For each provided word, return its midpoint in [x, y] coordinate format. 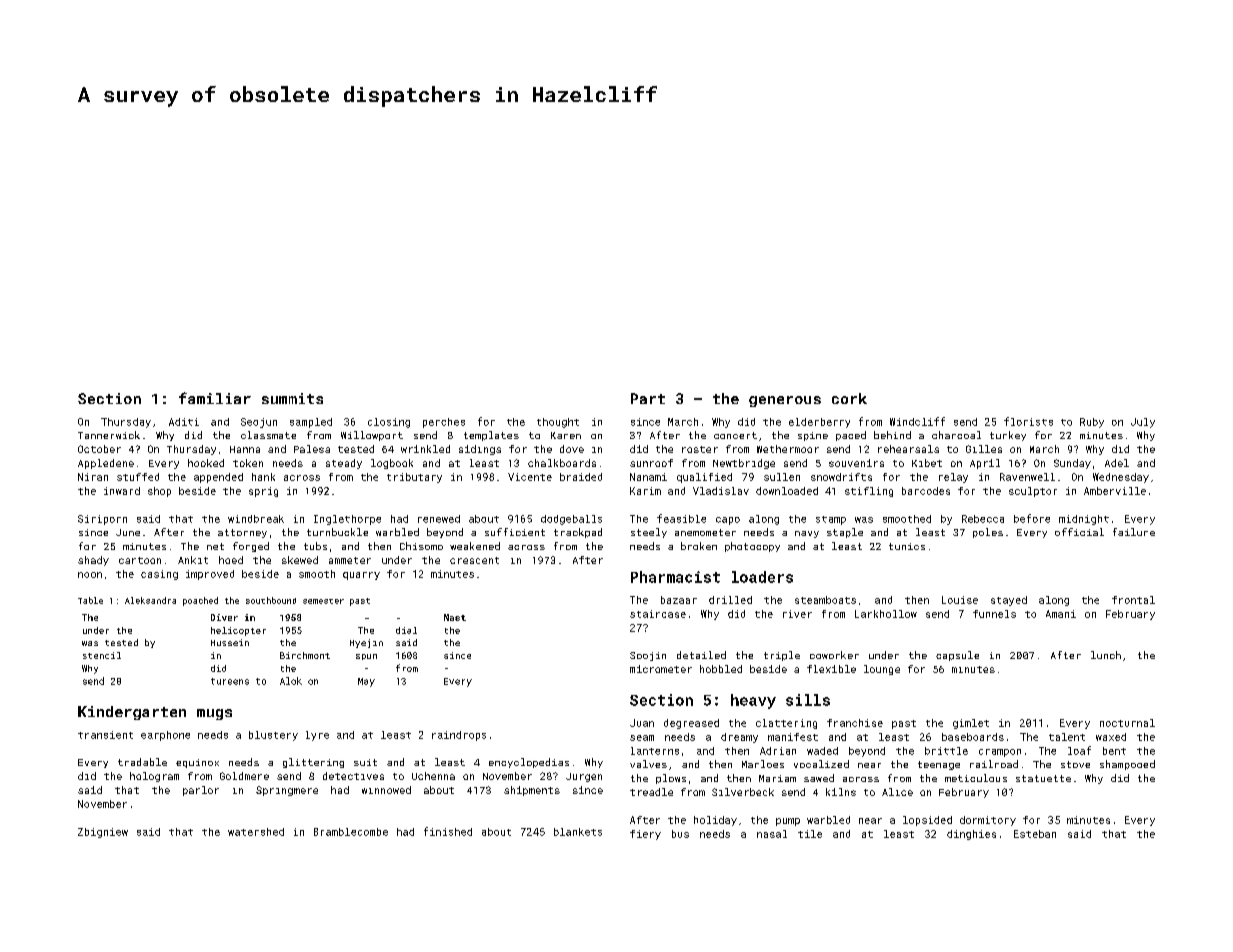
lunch [1106, 655]
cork [849, 398]
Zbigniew [103, 833]
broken [699, 546]
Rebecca [983, 519]
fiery [645, 835]
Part [648, 398]
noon [90, 575]
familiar [215, 398]
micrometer [661, 669]
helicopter [238, 631]
